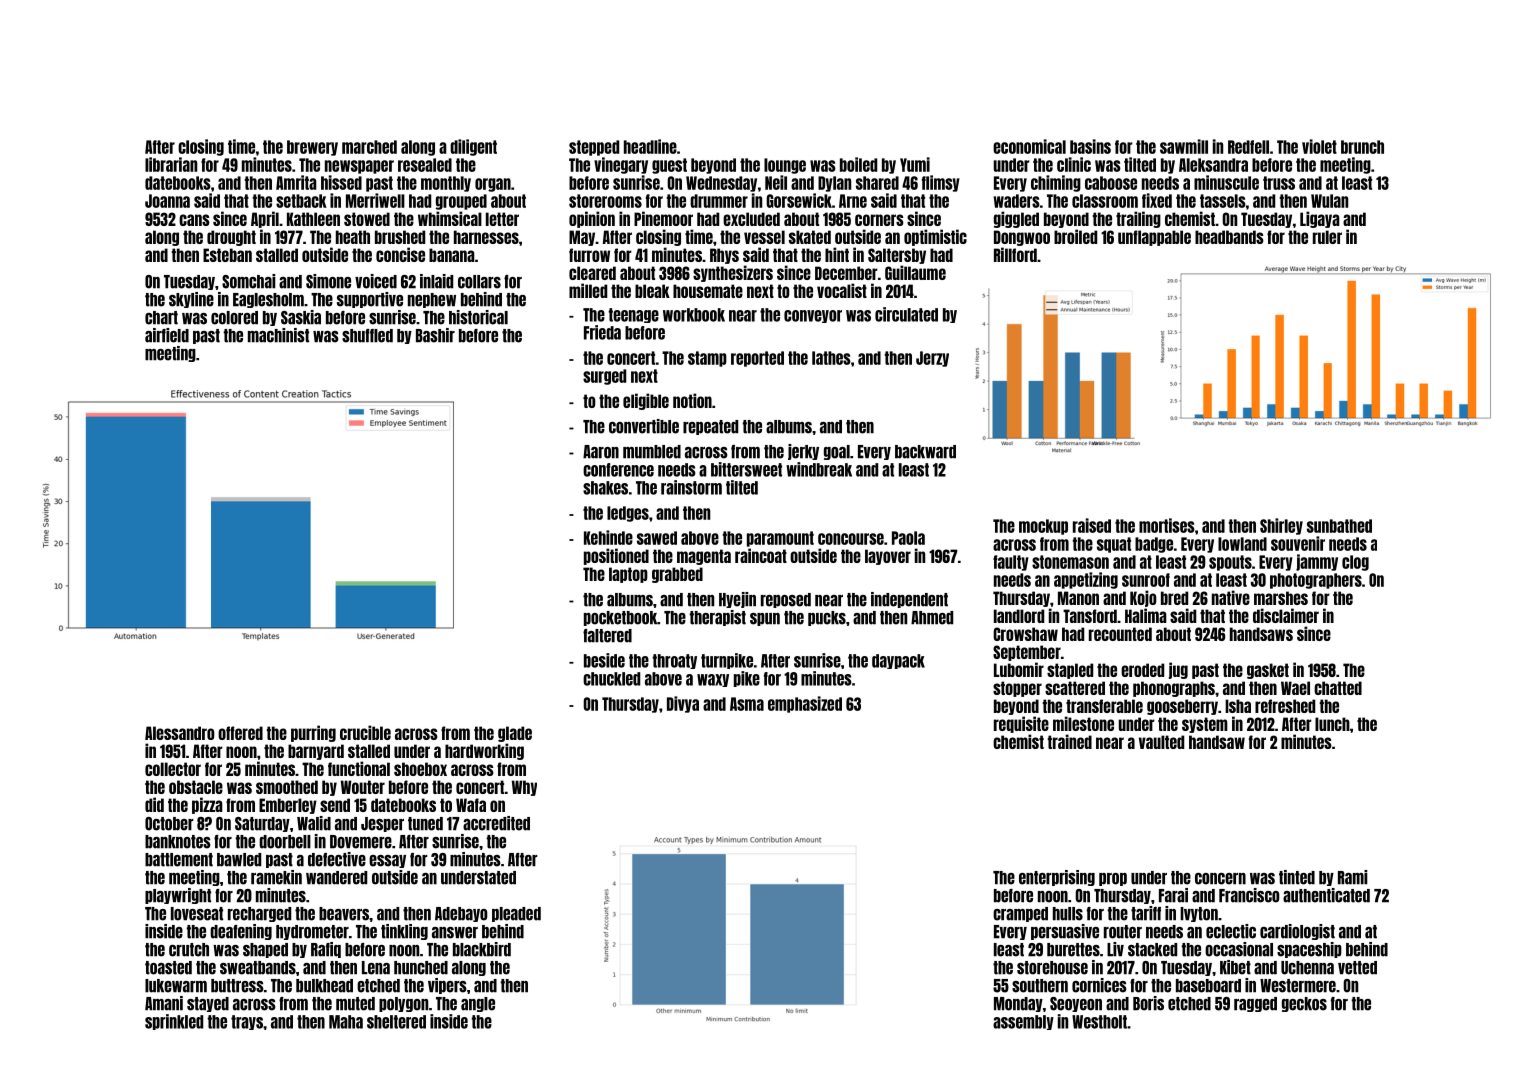 This image has height=1088, width=1538. I want to click on truss, so click(1279, 183).
